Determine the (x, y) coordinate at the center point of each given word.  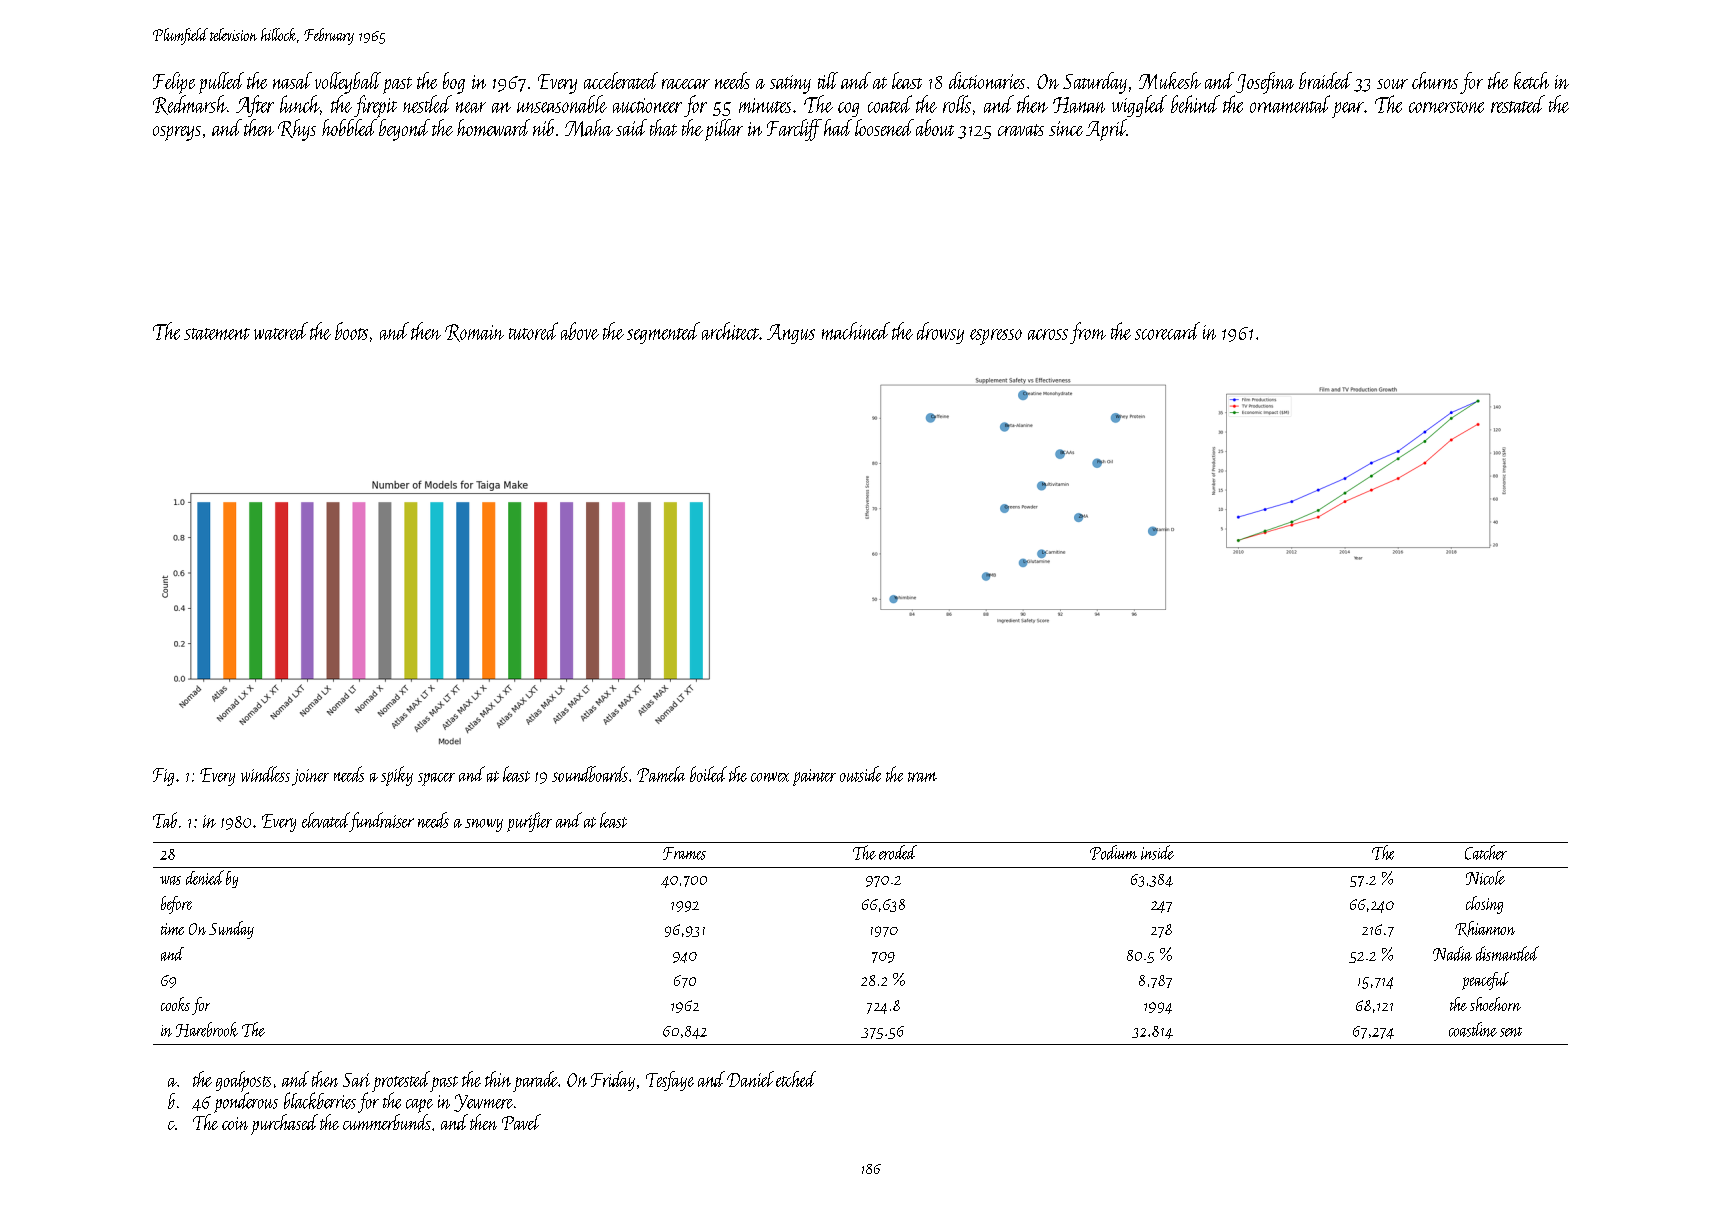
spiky (397, 776)
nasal (292, 80)
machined (856, 331)
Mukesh (1170, 80)
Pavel (521, 1122)
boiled (708, 774)
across (1048, 334)
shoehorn (1495, 1004)
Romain (474, 333)
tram (922, 777)
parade (535, 1081)
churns (1435, 80)
